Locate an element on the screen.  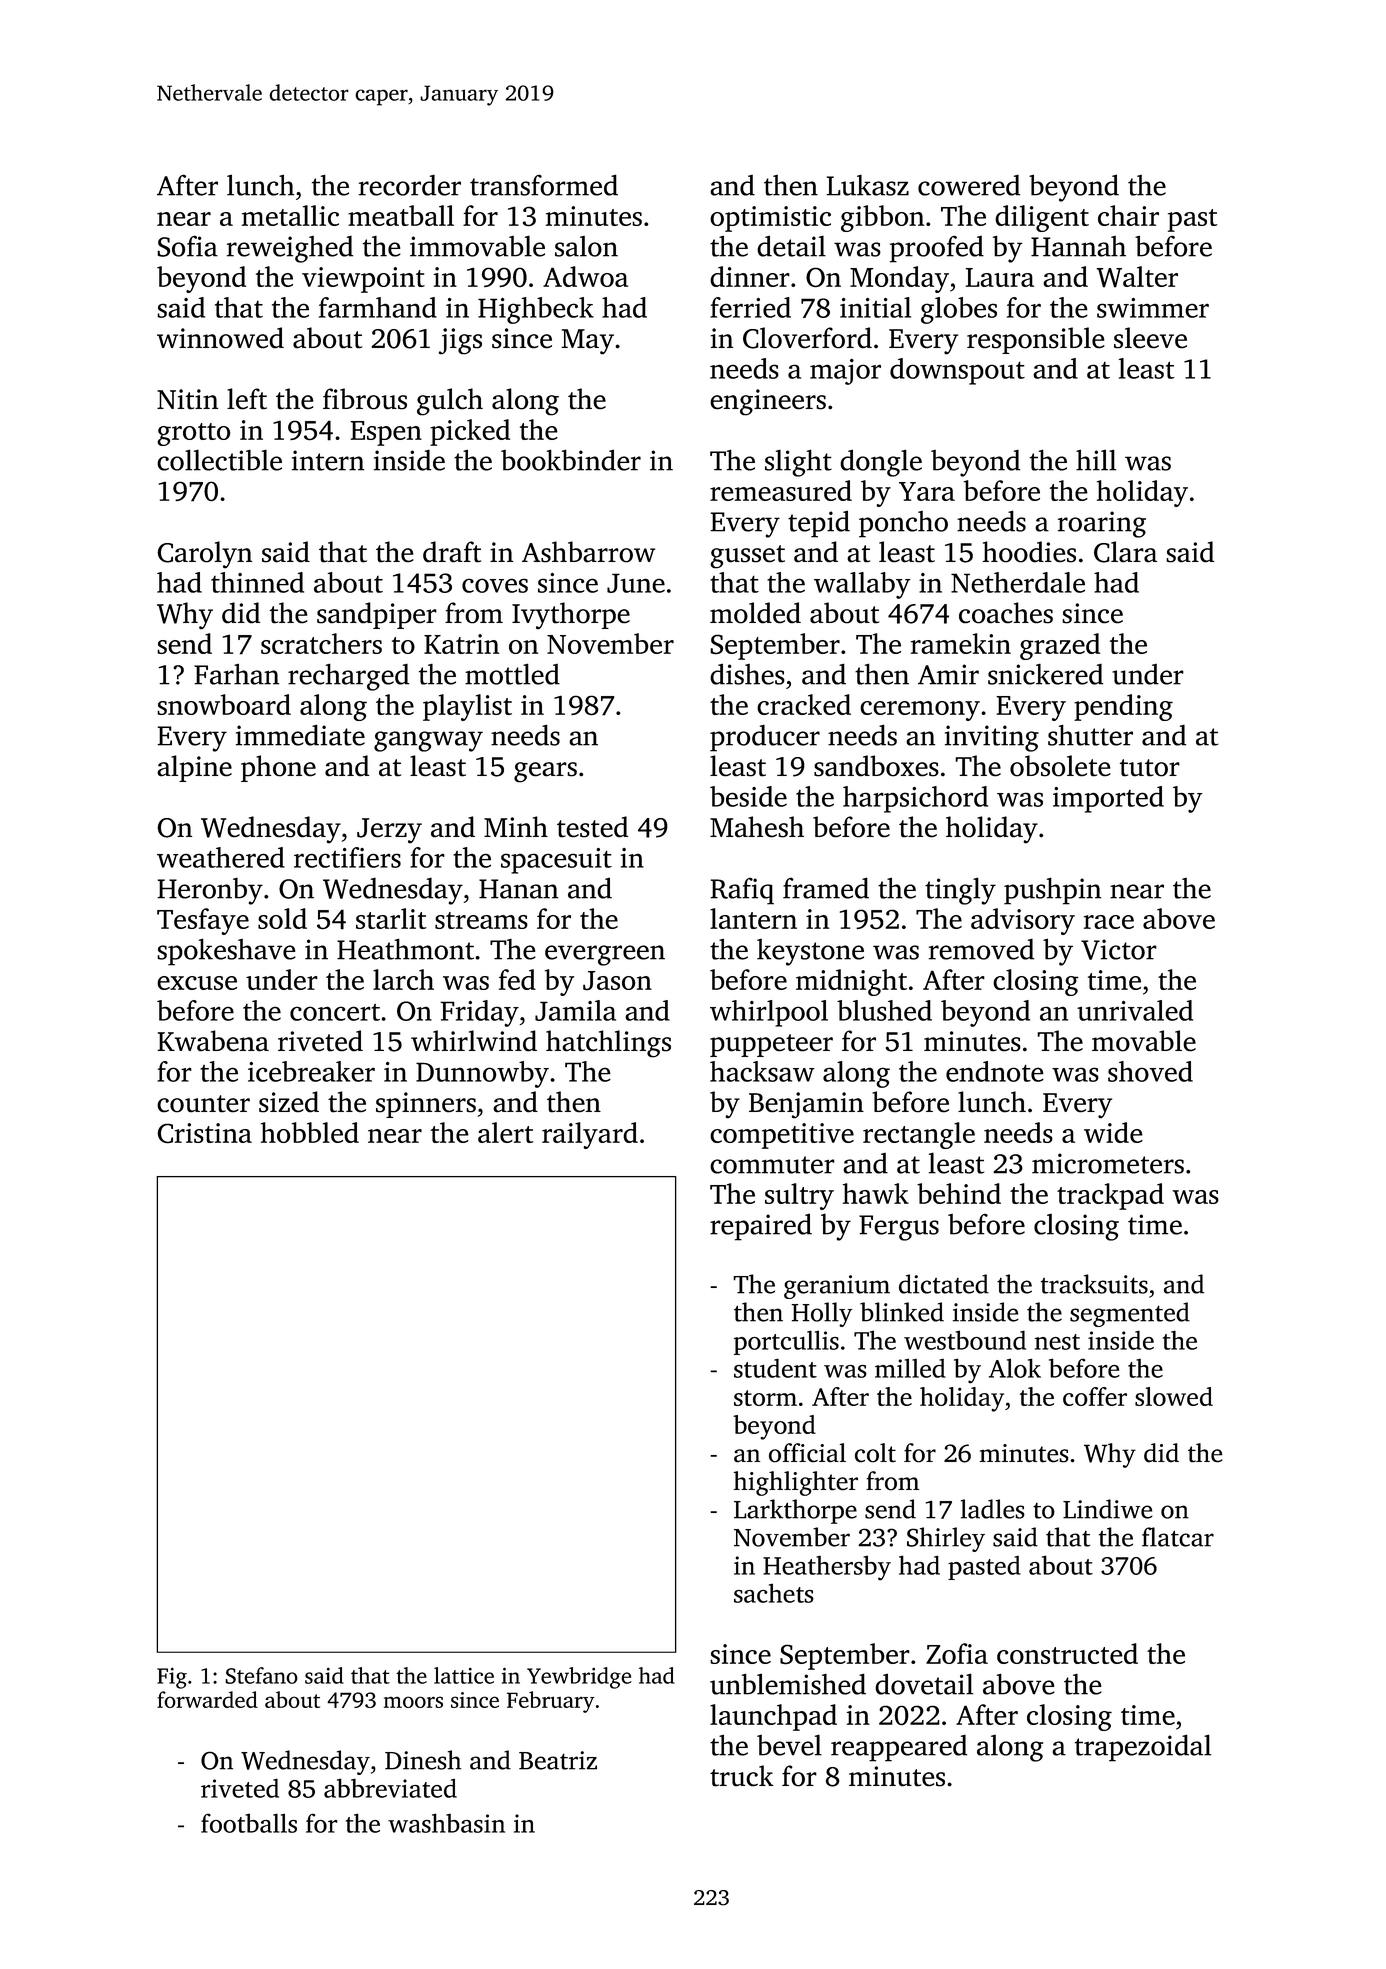
gears is located at coordinates (545, 772).
